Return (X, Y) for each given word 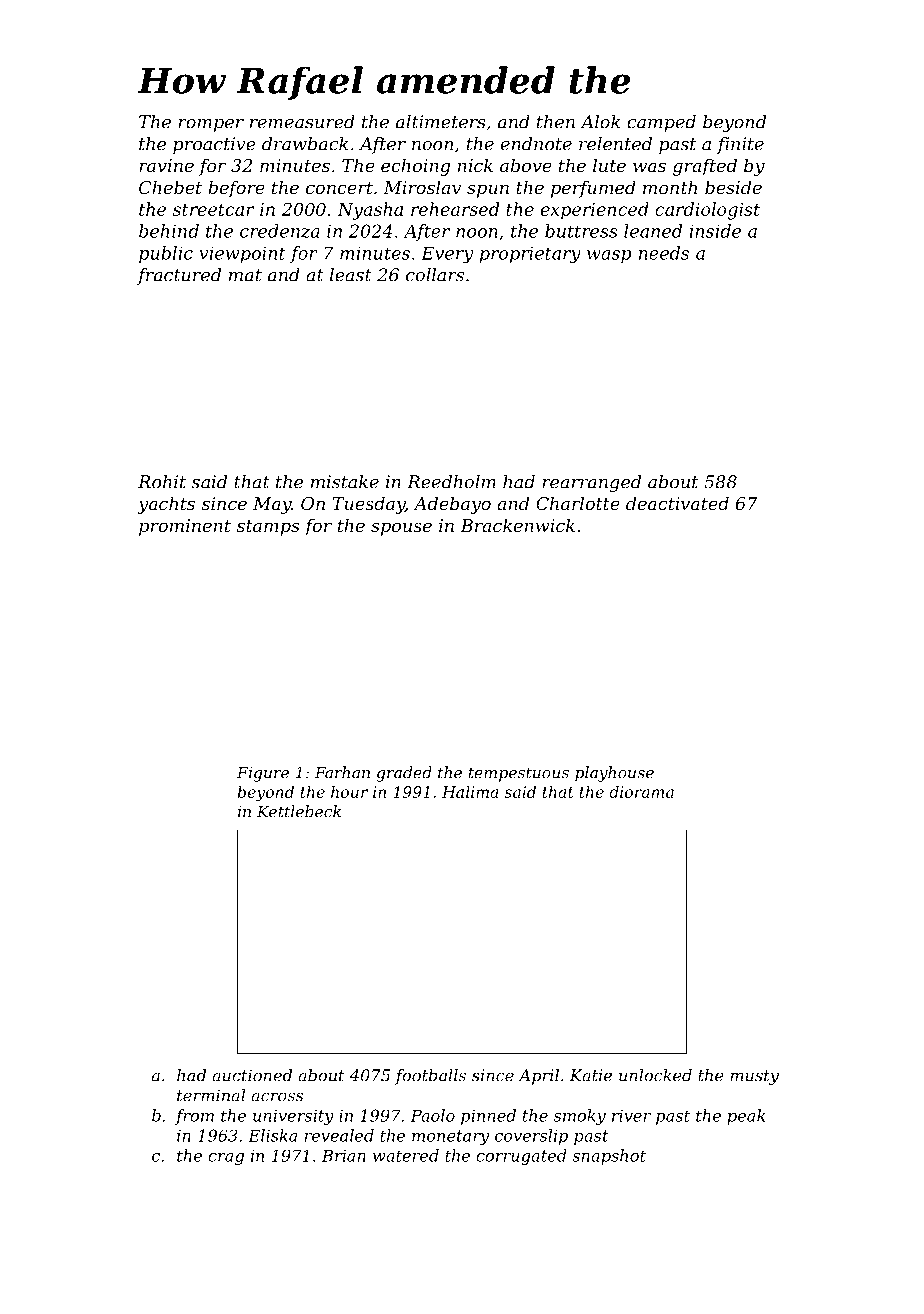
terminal (211, 1095)
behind (169, 231)
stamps (268, 528)
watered (406, 1155)
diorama (641, 792)
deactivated (677, 503)
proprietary (530, 254)
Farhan (342, 772)
